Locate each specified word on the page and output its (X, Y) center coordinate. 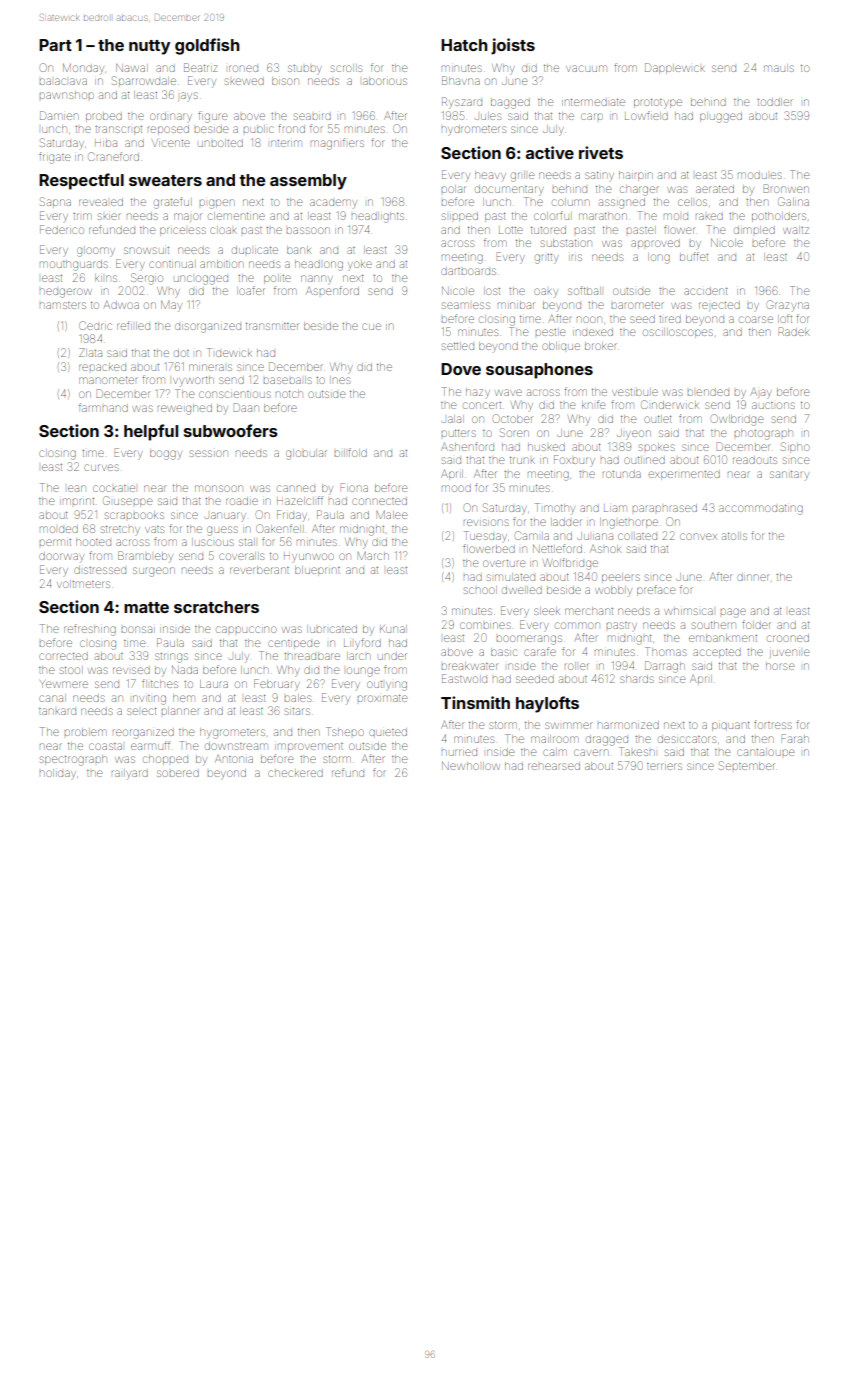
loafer (250, 290)
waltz (796, 230)
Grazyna (788, 306)
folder (756, 624)
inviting (149, 700)
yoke (360, 266)
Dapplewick (675, 68)
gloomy (96, 252)
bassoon (308, 230)
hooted (93, 542)
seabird (312, 116)
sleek (547, 611)
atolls (734, 536)
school (480, 590)
